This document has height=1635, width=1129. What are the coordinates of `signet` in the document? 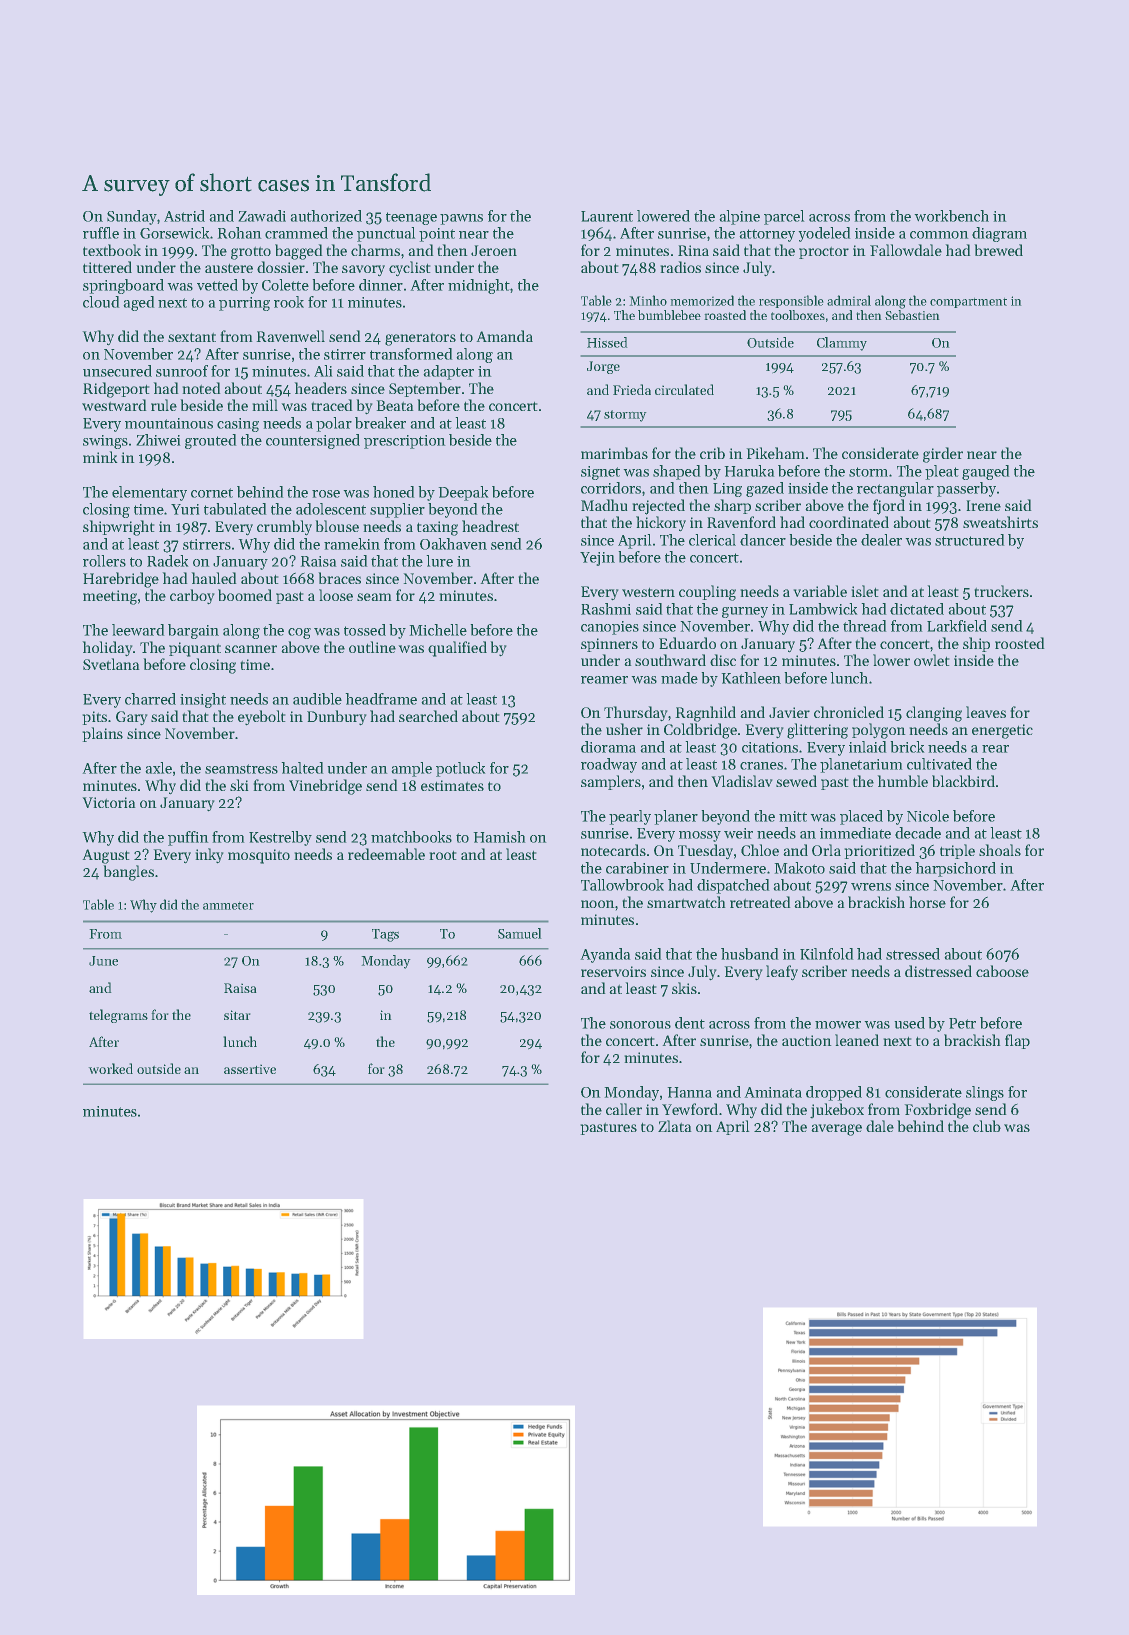 It's located at (600, 473).
